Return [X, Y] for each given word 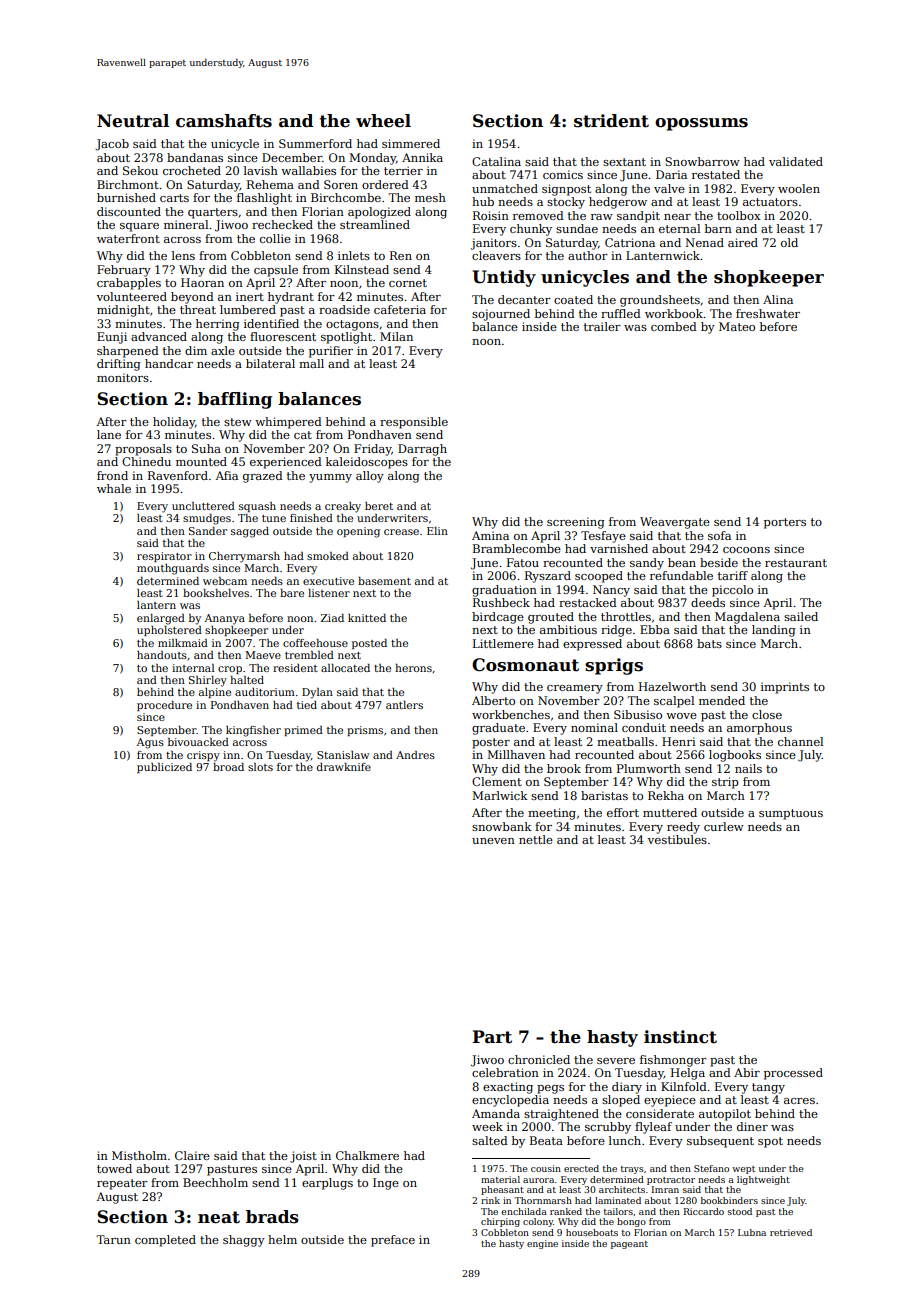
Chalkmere [367, 1155]
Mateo [737, 326]
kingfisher [253, 731]
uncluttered [203, 506]
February [124, 271]
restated [716, 174]
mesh [430, 197]
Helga [688, 1074]
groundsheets [660, 301]
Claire [192, 1155]
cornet [408, 283]
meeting [552, 814]
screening [576, 523]
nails [748, 768]
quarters [213, 213]
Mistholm [139, 1155]
